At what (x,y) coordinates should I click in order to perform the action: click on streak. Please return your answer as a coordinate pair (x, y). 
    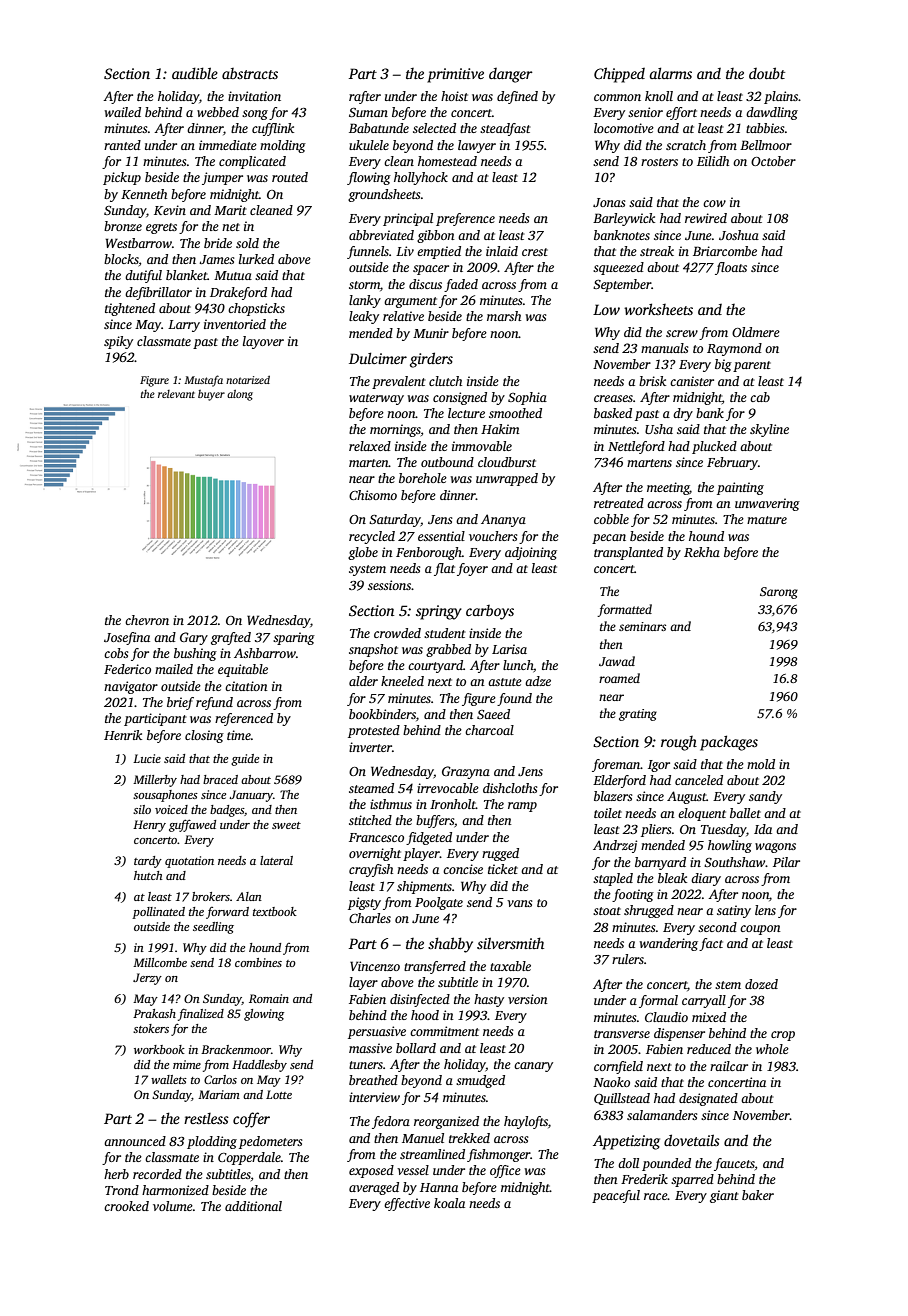
    Looking at the image, I should click on (657, 251).
